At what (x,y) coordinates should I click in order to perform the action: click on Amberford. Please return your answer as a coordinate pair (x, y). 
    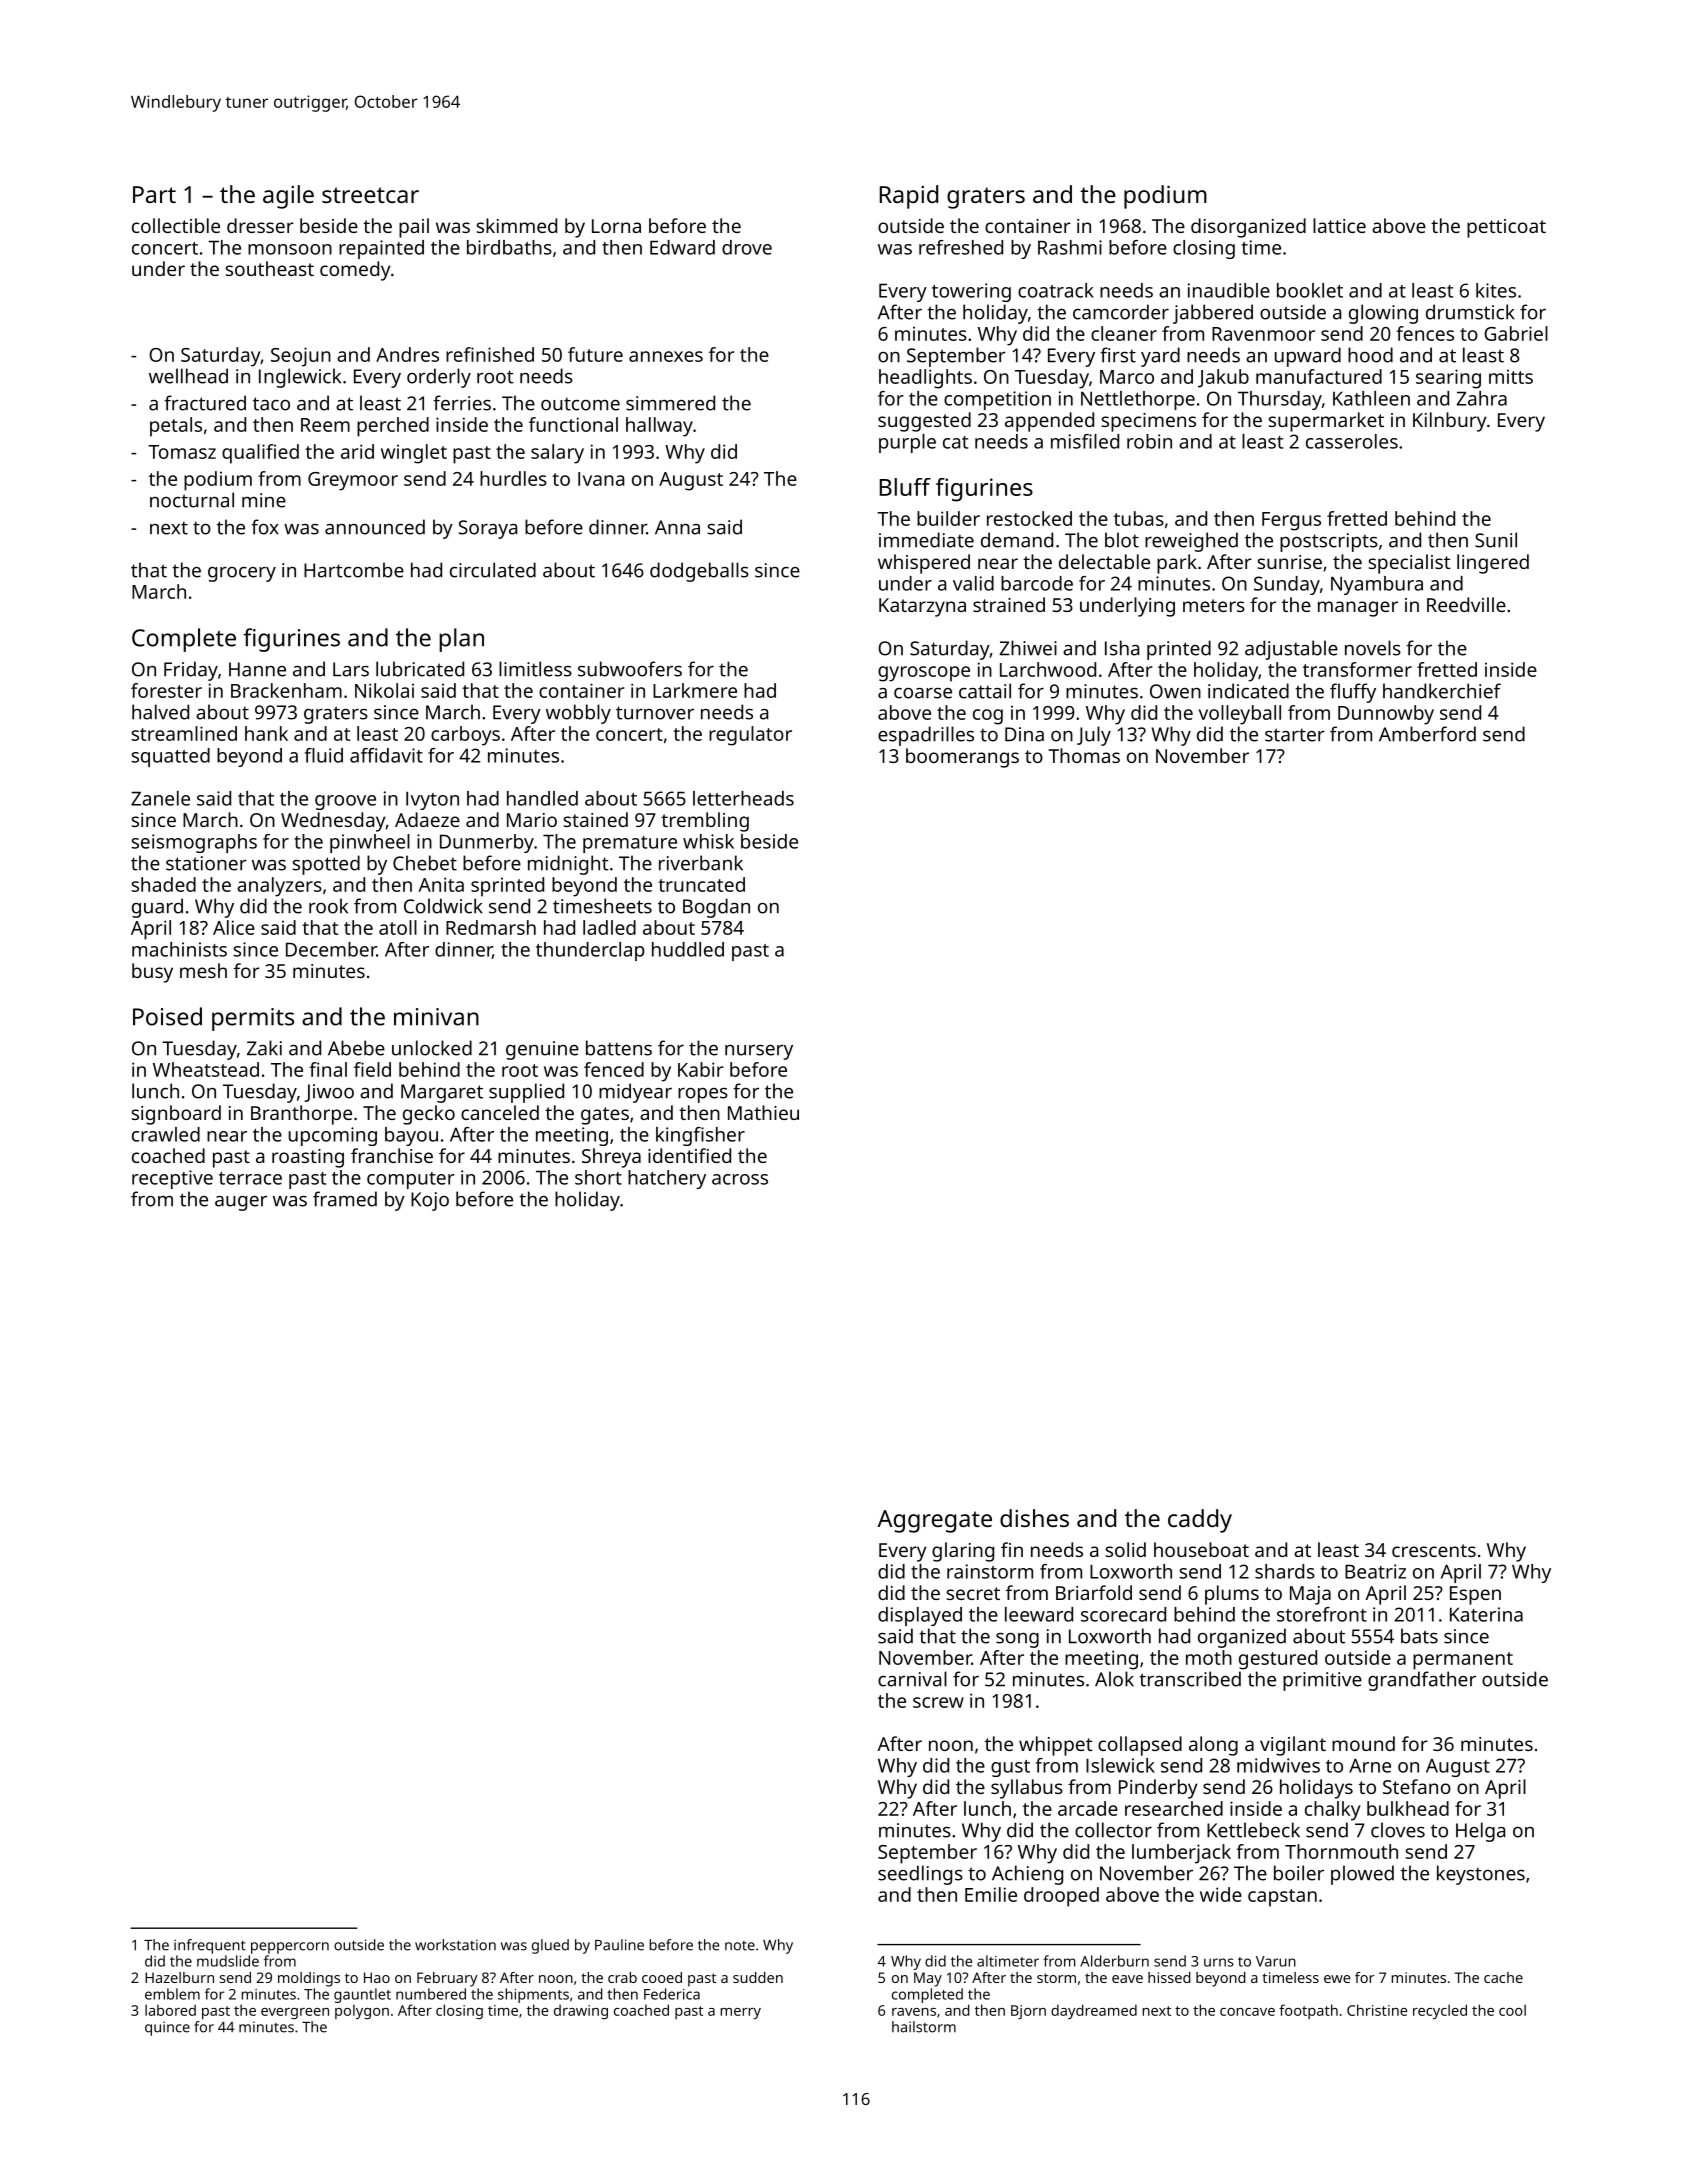
    Looking at the image, I should click on (1427, 734).
